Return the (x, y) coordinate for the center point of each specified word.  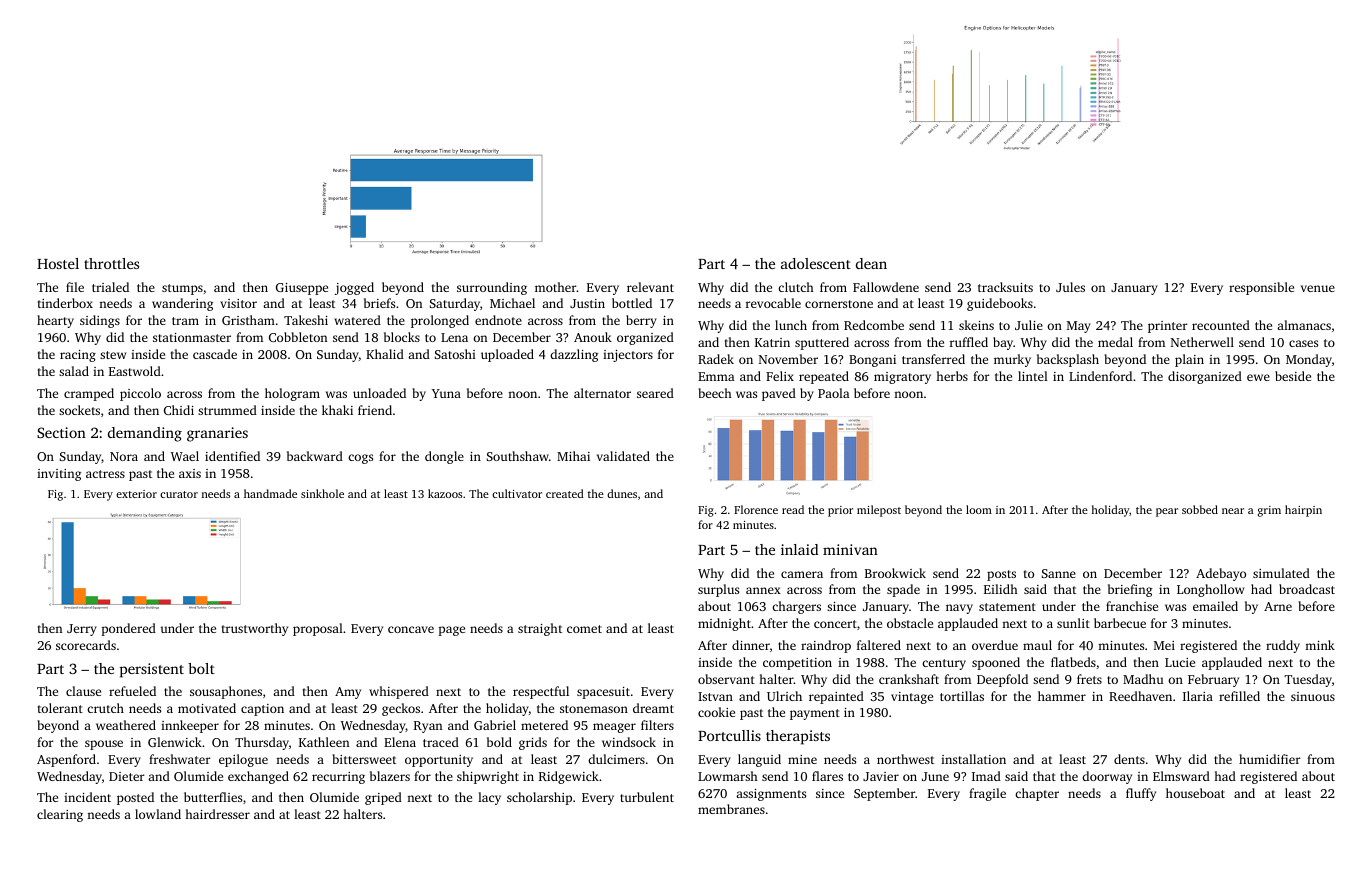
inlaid (799, 549)
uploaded (507, 355)
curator (179, 494)
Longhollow (1210, 590)
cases (1303, 343)
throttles (111, 263)
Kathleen (324, 742)
